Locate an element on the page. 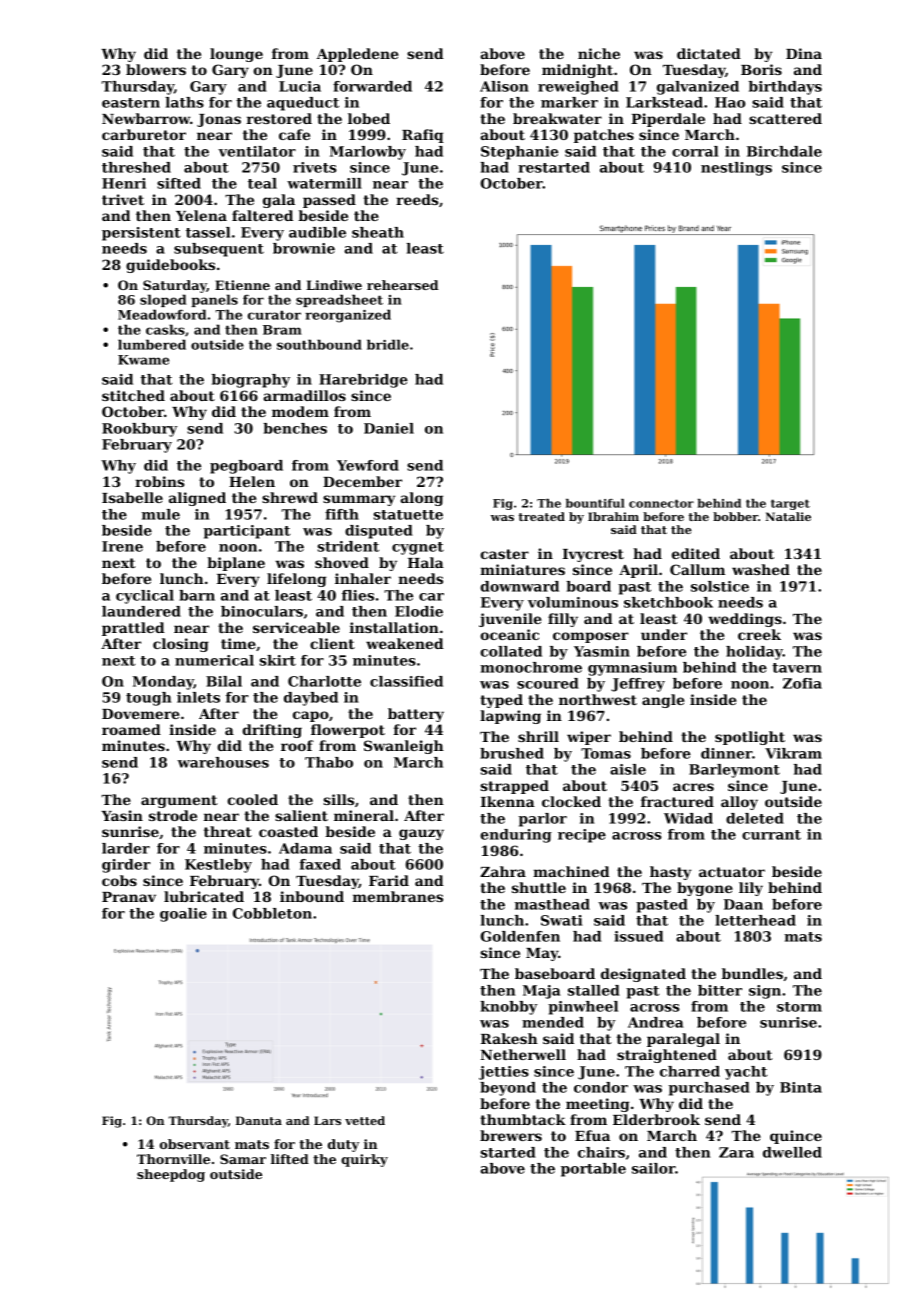  connector is located at coordinates (661, 503).
